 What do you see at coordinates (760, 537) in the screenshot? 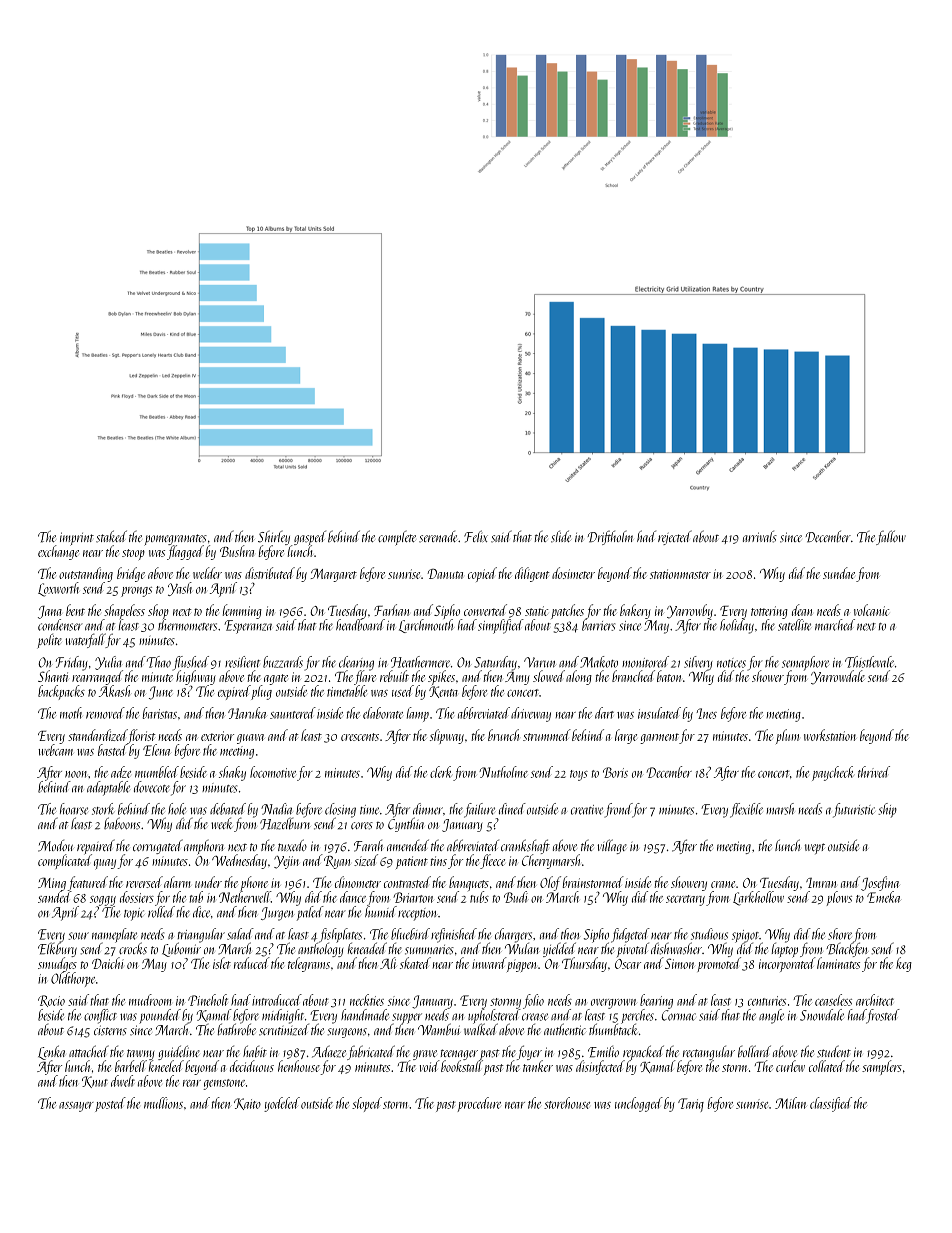
I see `arrivals` at bounding box center [760, 537].
